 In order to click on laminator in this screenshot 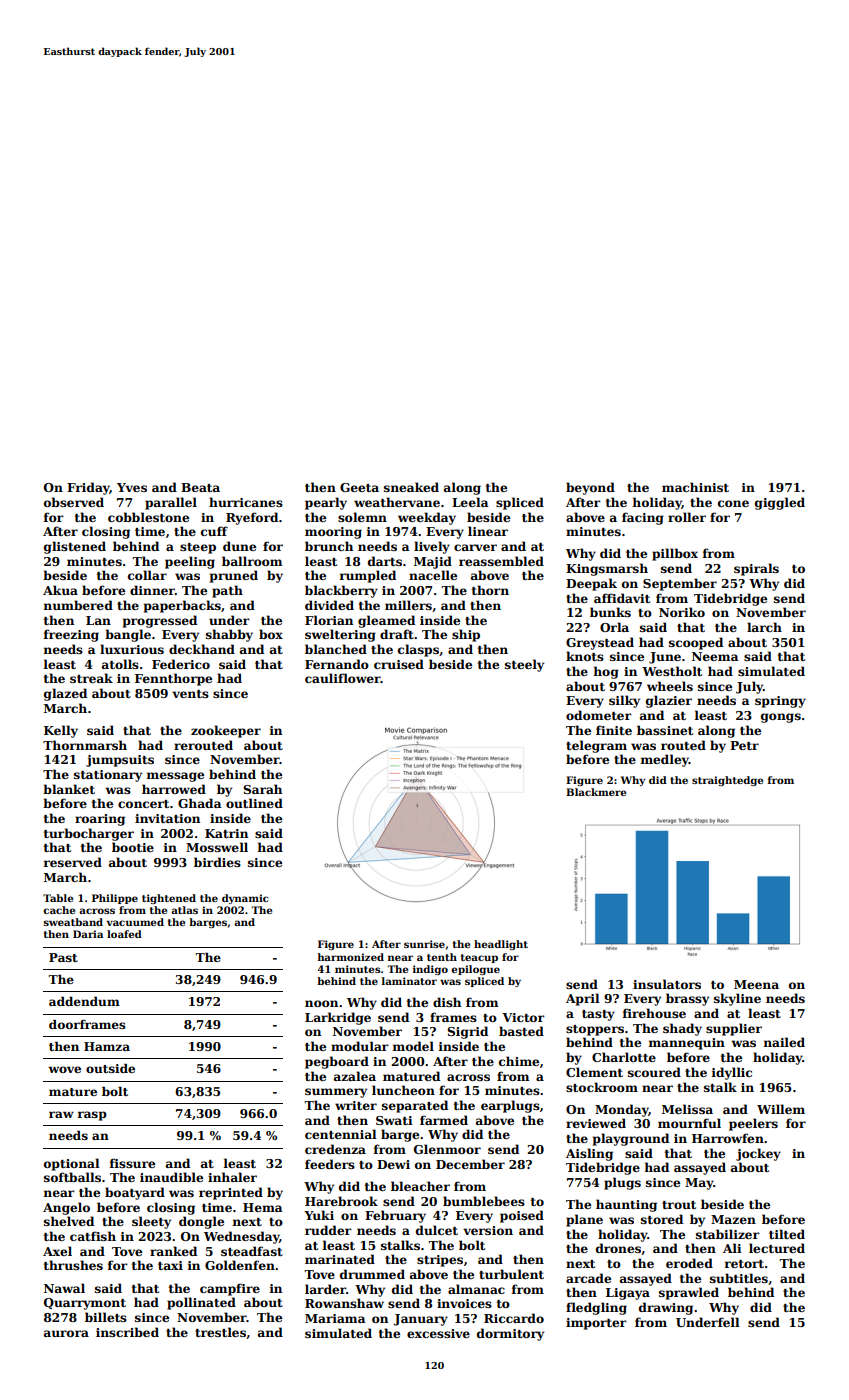, I will do `click(409, 981)`.
